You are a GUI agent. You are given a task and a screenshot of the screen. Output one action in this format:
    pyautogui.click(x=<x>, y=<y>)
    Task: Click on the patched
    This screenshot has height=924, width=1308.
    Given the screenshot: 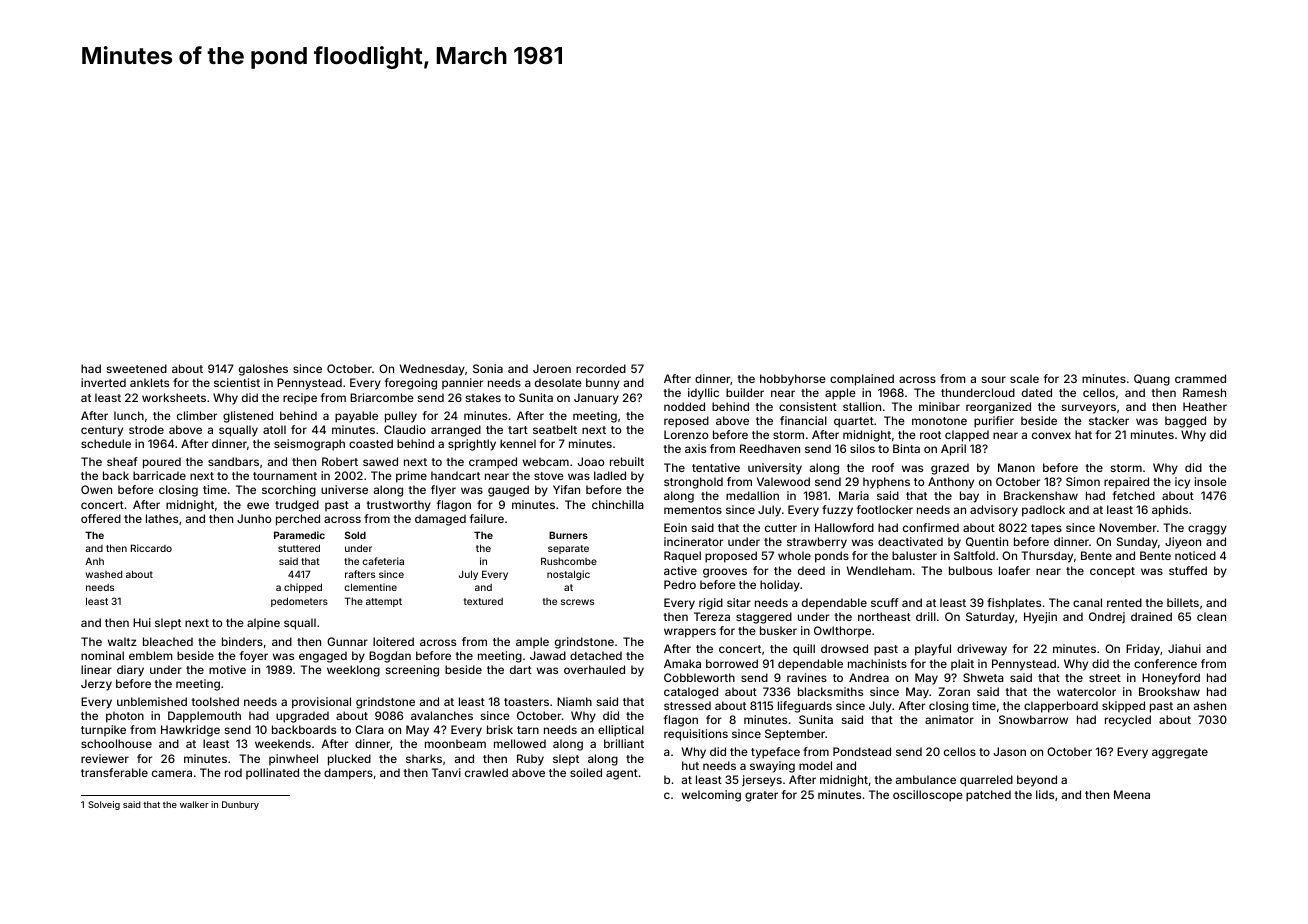 What is the action you would take?
    pyautogui.click(x=988, y=796)
